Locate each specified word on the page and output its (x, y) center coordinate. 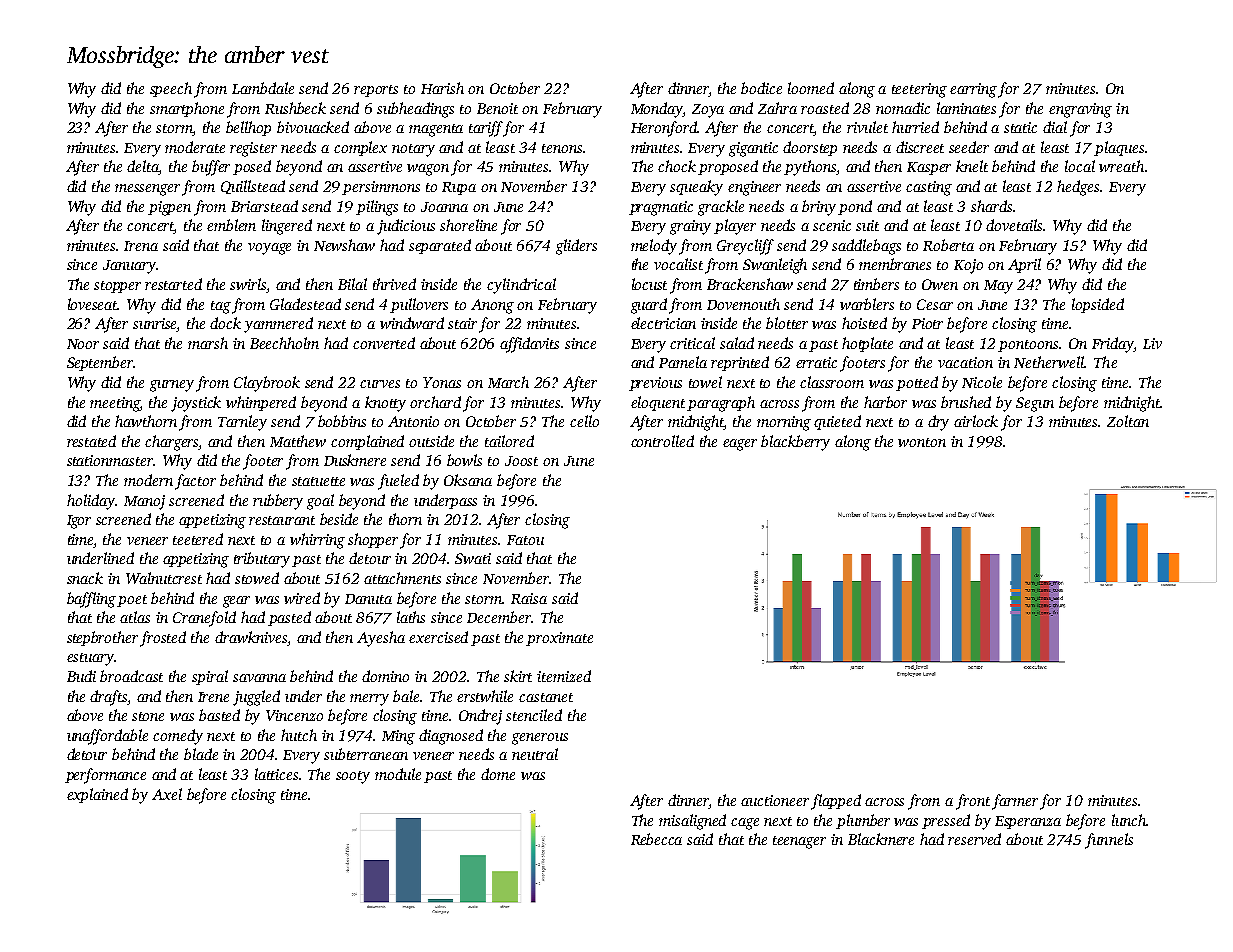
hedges (1079, 188)
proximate (559, 639)
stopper (117, 287)
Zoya (708, 111)
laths (411, 617)
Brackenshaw (750, 284)
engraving (1080, 110)
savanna (259, 678)
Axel (167, 794)
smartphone (187, 109)
